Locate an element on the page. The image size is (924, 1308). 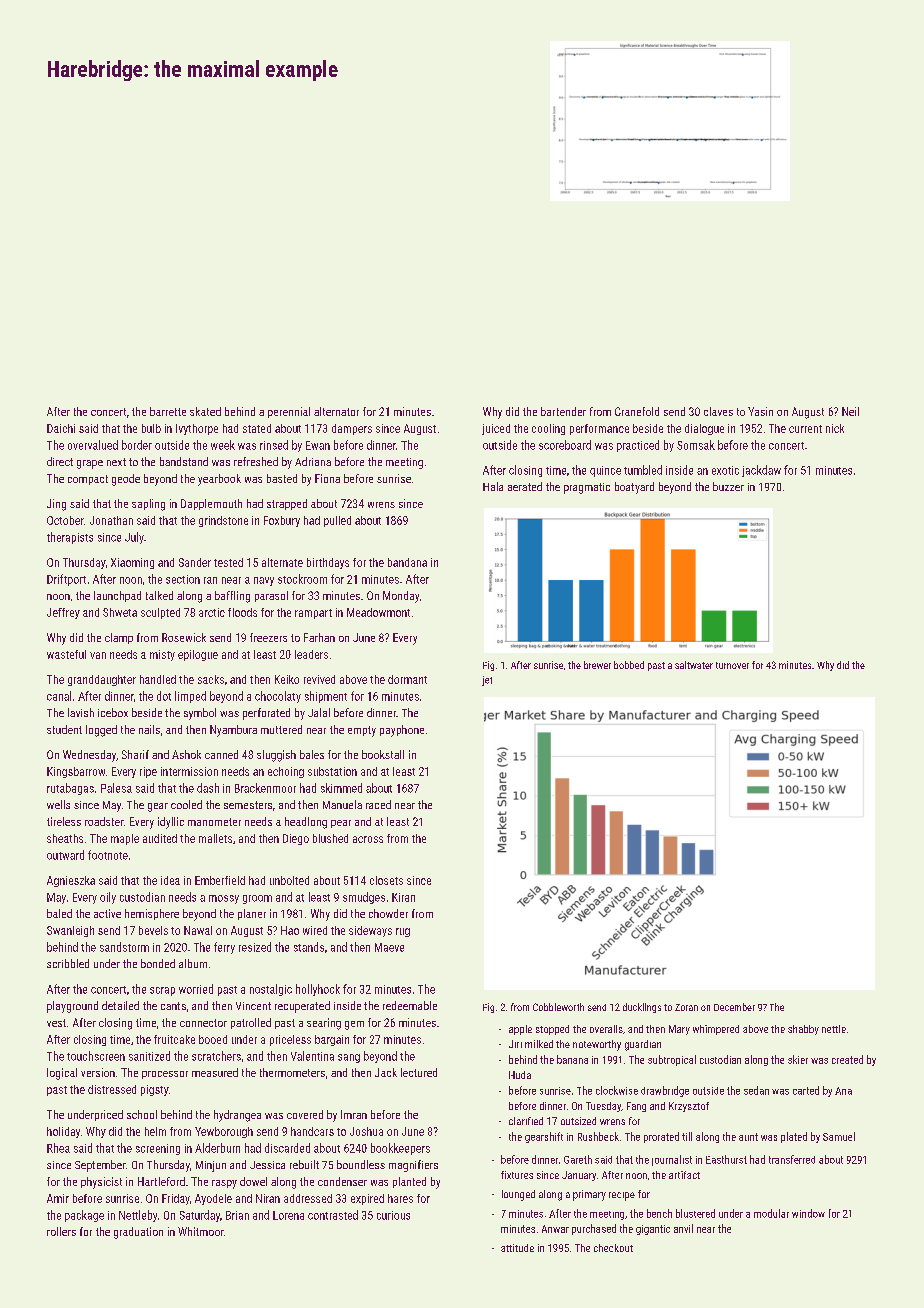
brewer is located at coordinates (597, 665).
